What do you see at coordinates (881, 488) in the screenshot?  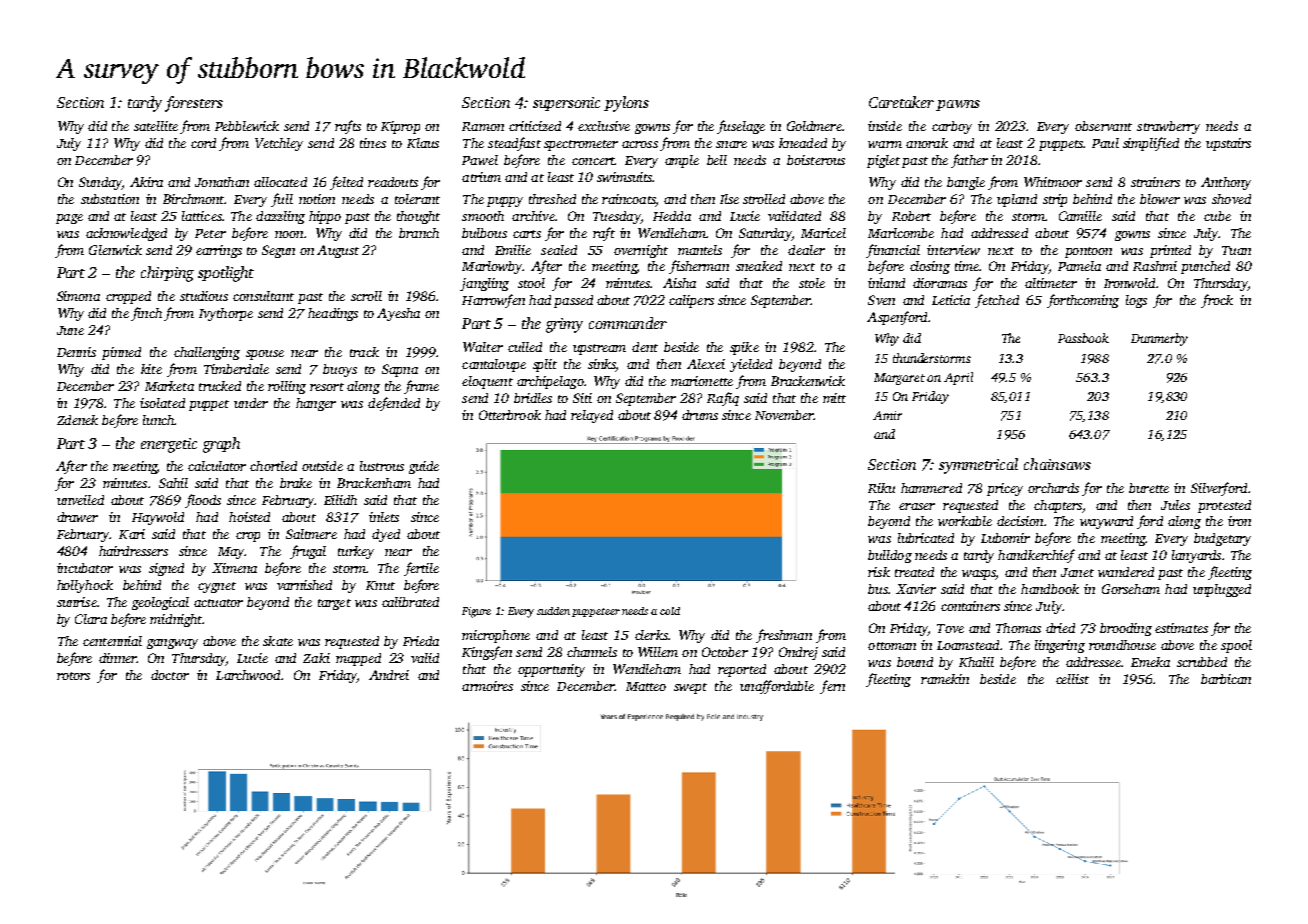 I see `Riku` at bounding box center [881, 488].
